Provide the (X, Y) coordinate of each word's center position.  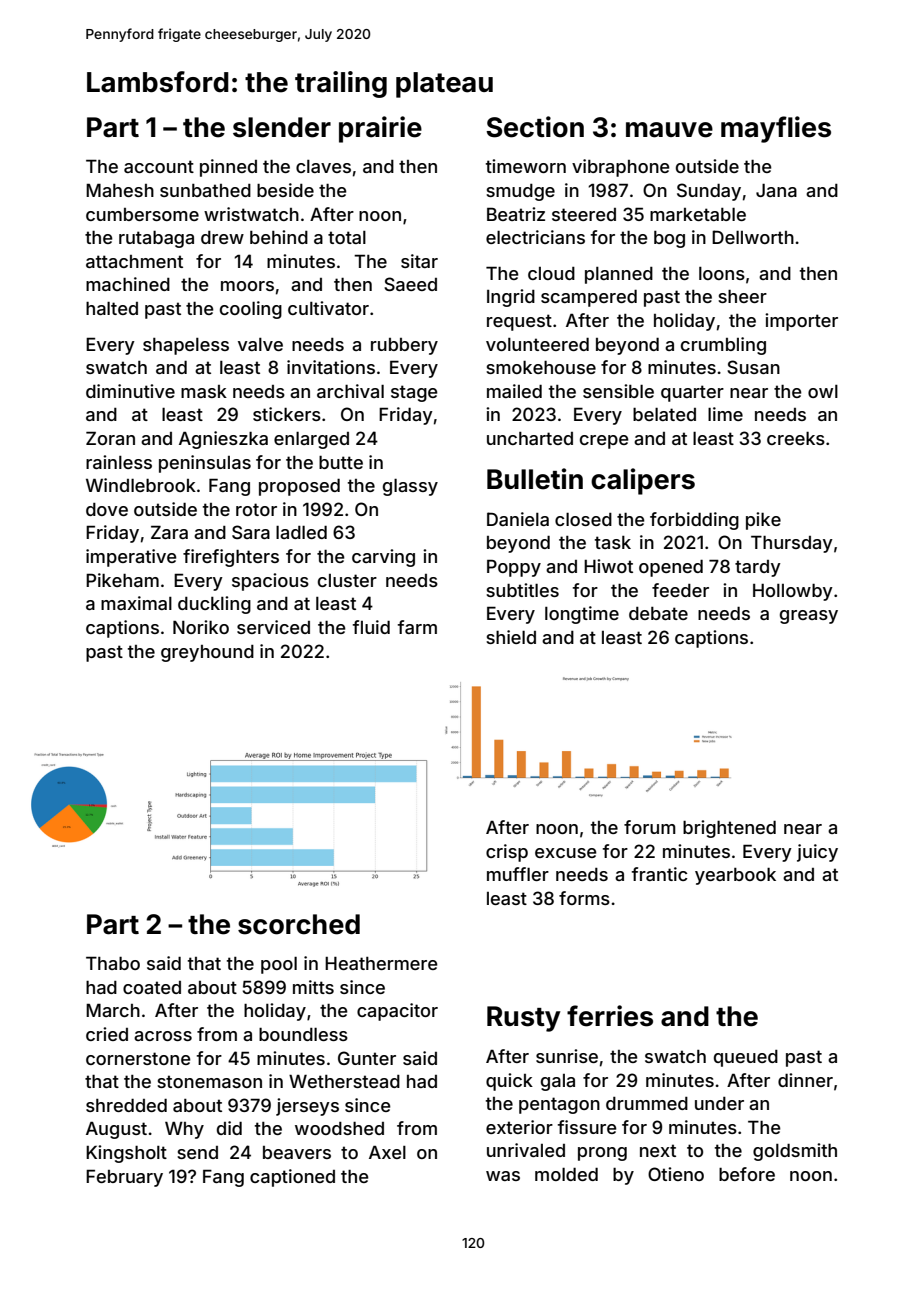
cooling (251, 310)
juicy (817, 853)
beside (285, 190)
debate (658, 613)
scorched (299, 924)
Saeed (410, 284)
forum (650, 827)
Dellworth (753, 237)
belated (664, 414)
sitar (419, 261)
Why (184, 1130)
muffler (518, 874)
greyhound (207, 653)
